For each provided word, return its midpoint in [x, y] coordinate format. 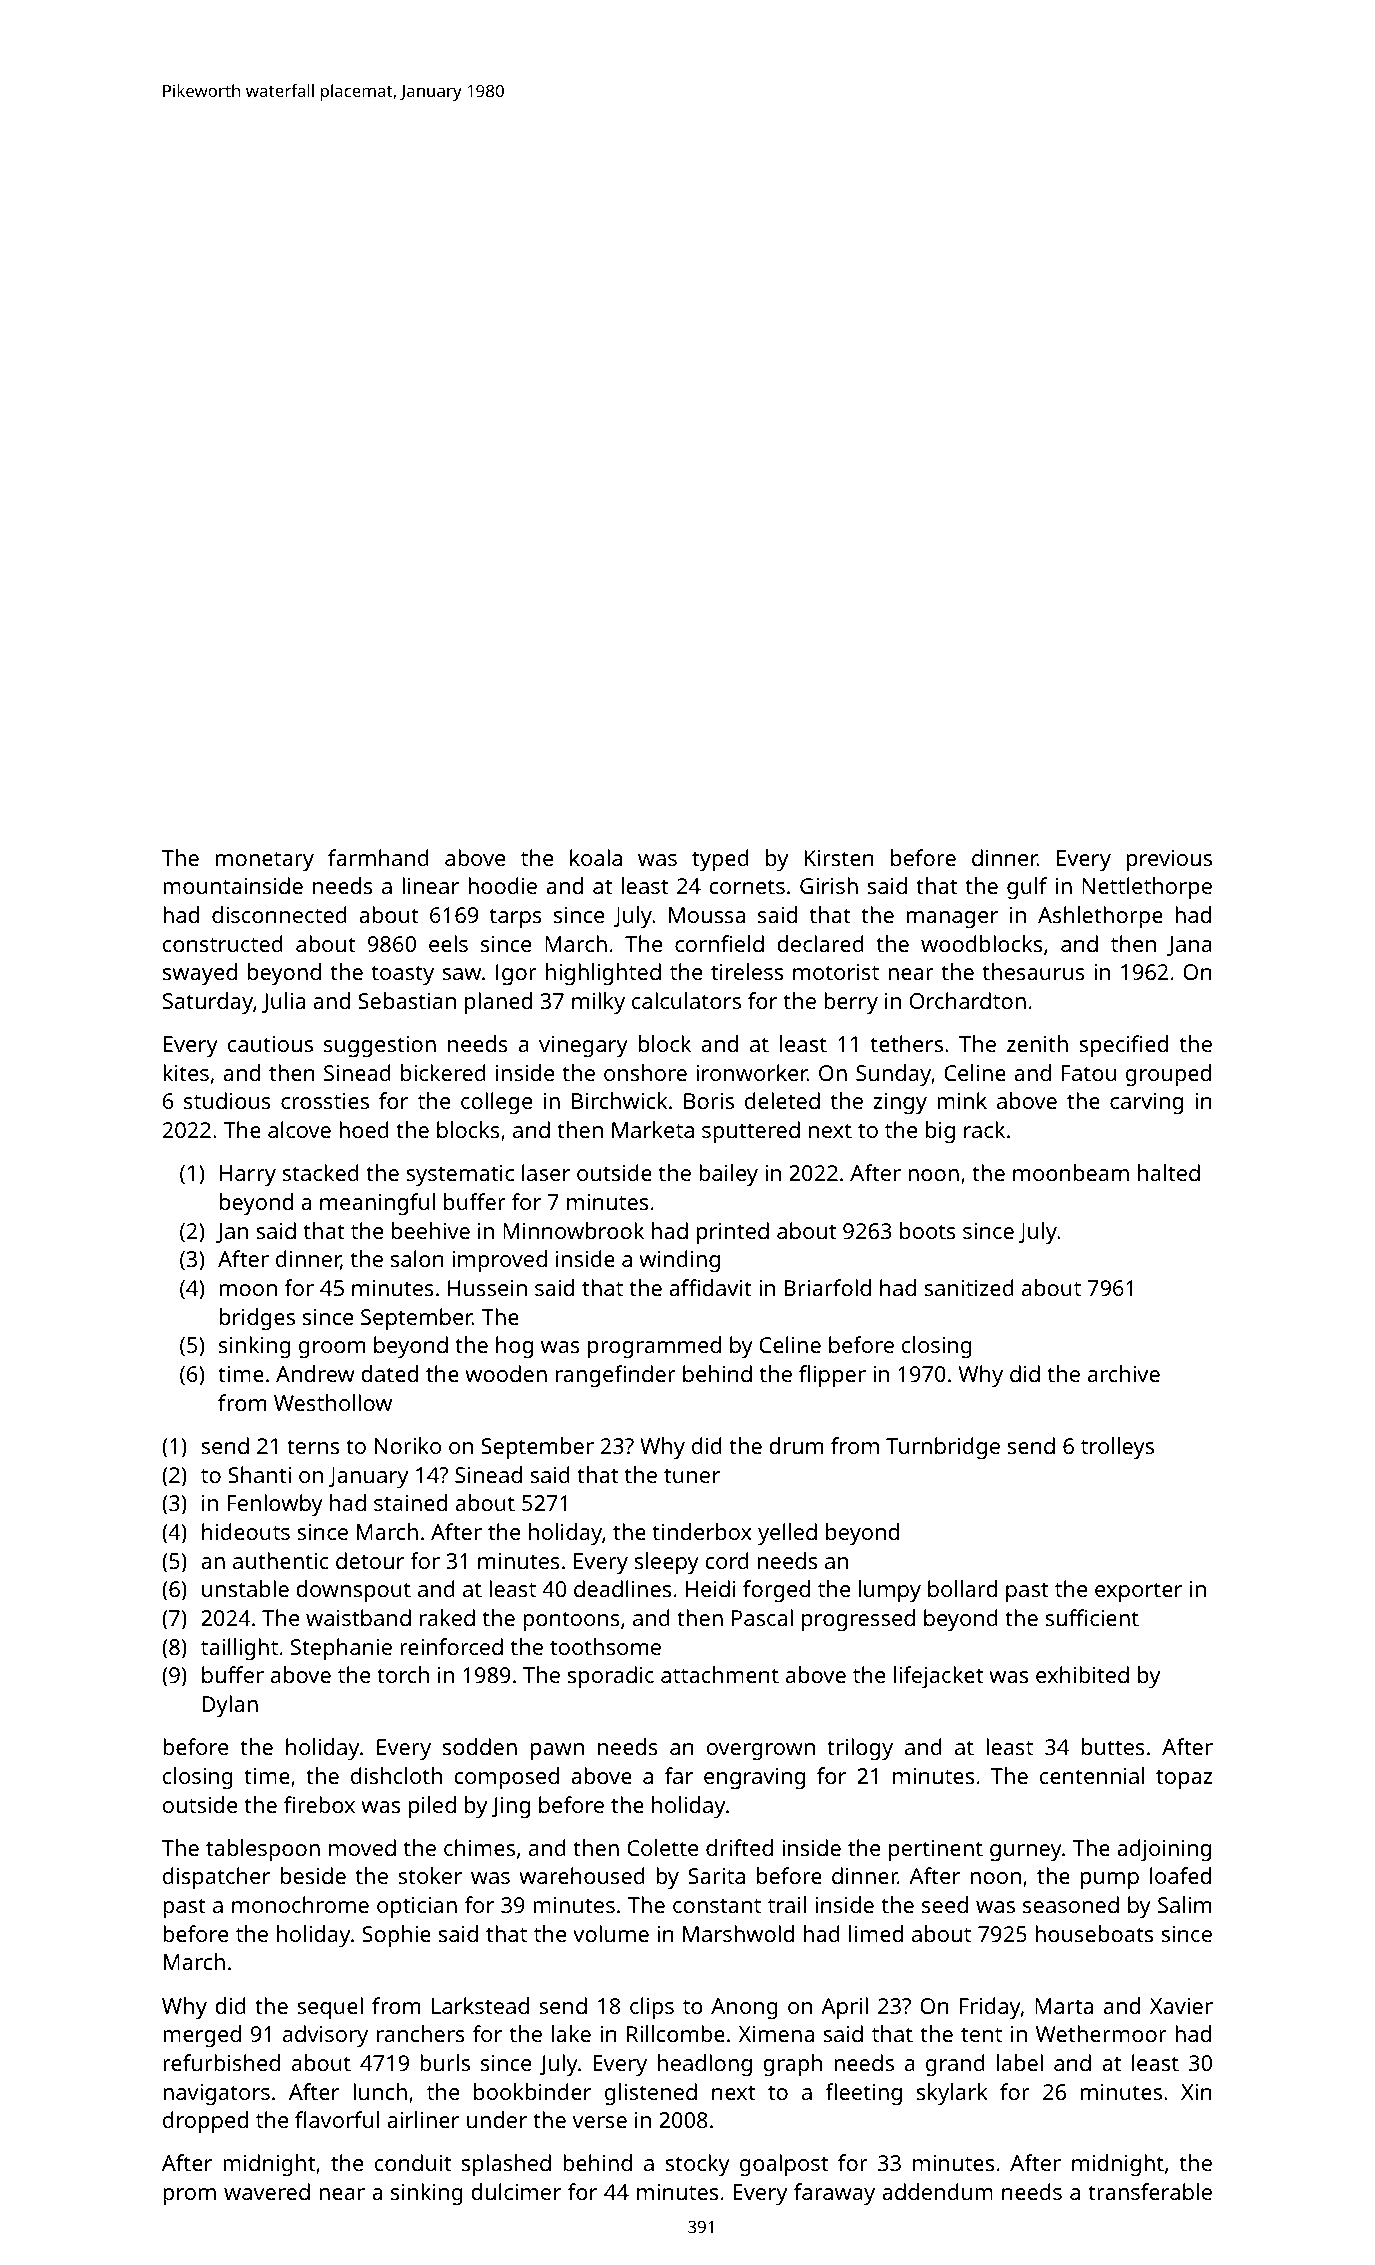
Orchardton [968, 1000]
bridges [257, 1319]
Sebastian [407, 1000]
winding [679, 1261]
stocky [697, 2165]
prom [189, 2197]
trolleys [1117, 1448]
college [496, 1103]
